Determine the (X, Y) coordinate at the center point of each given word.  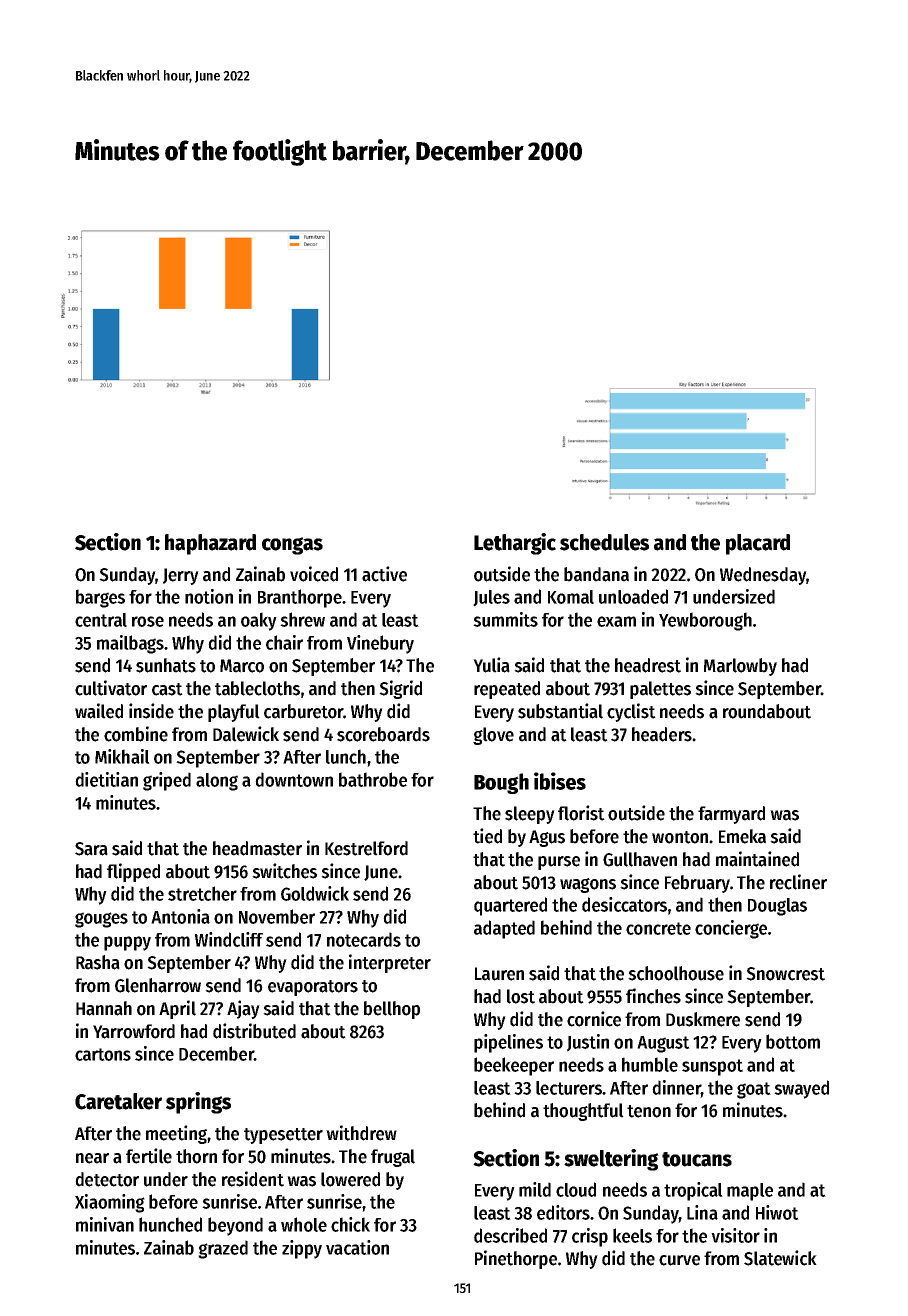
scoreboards (383, 734)
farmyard (731, 815)
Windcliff (229, 939)
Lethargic (515, 544)
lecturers (569, 1088)
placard (758, 544)
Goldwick (315, 893)
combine (136, 734)
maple (750, 1192)
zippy (302, 1249)
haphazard (210, 544)
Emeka (742, 836)
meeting (176, 1134)
